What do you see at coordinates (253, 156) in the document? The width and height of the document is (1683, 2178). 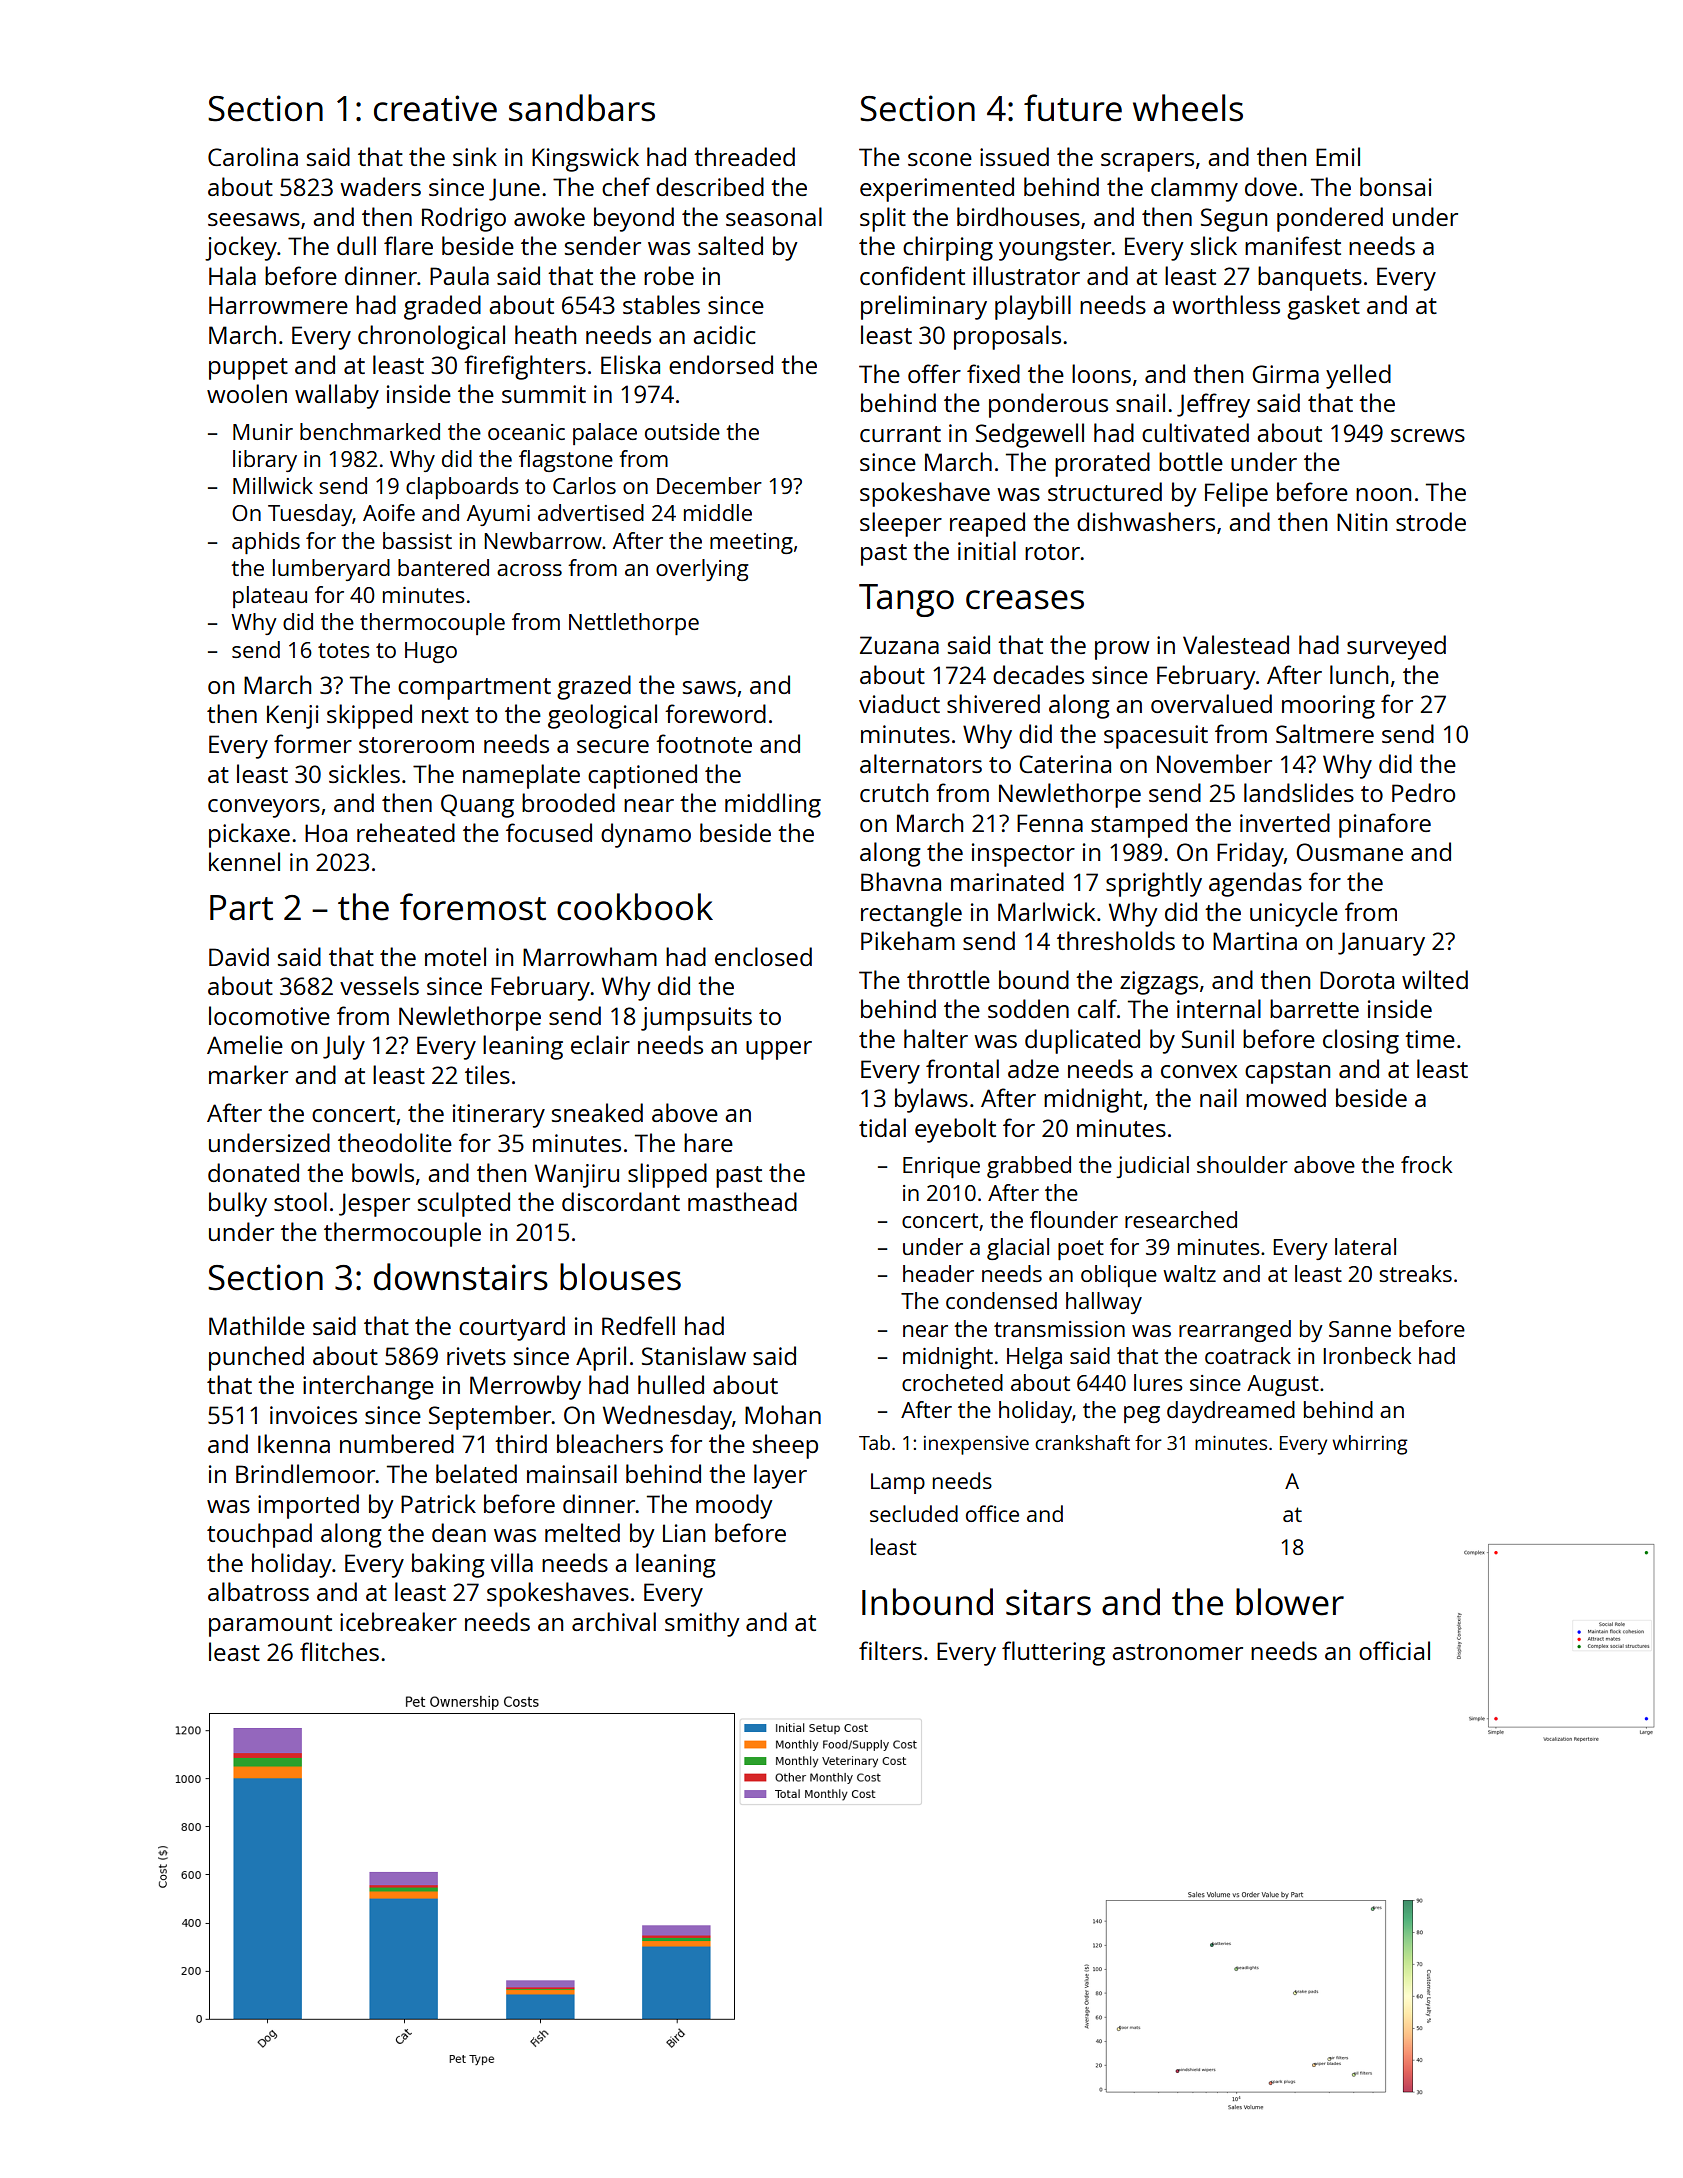 I see `Carolina` at bounding box center [253, 156].
